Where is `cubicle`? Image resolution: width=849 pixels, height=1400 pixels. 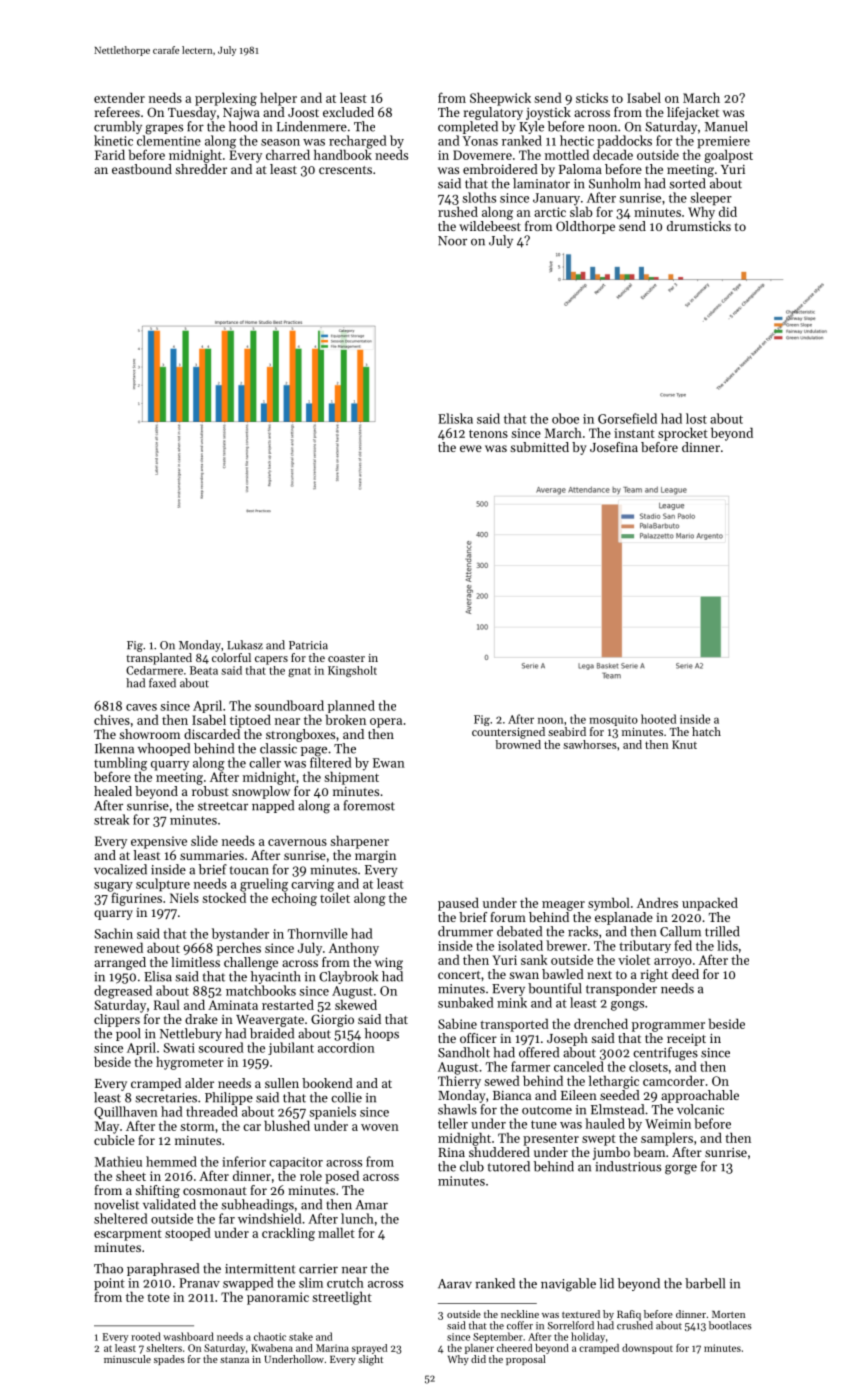
cubicle is located at coordinates (114, 1140).
